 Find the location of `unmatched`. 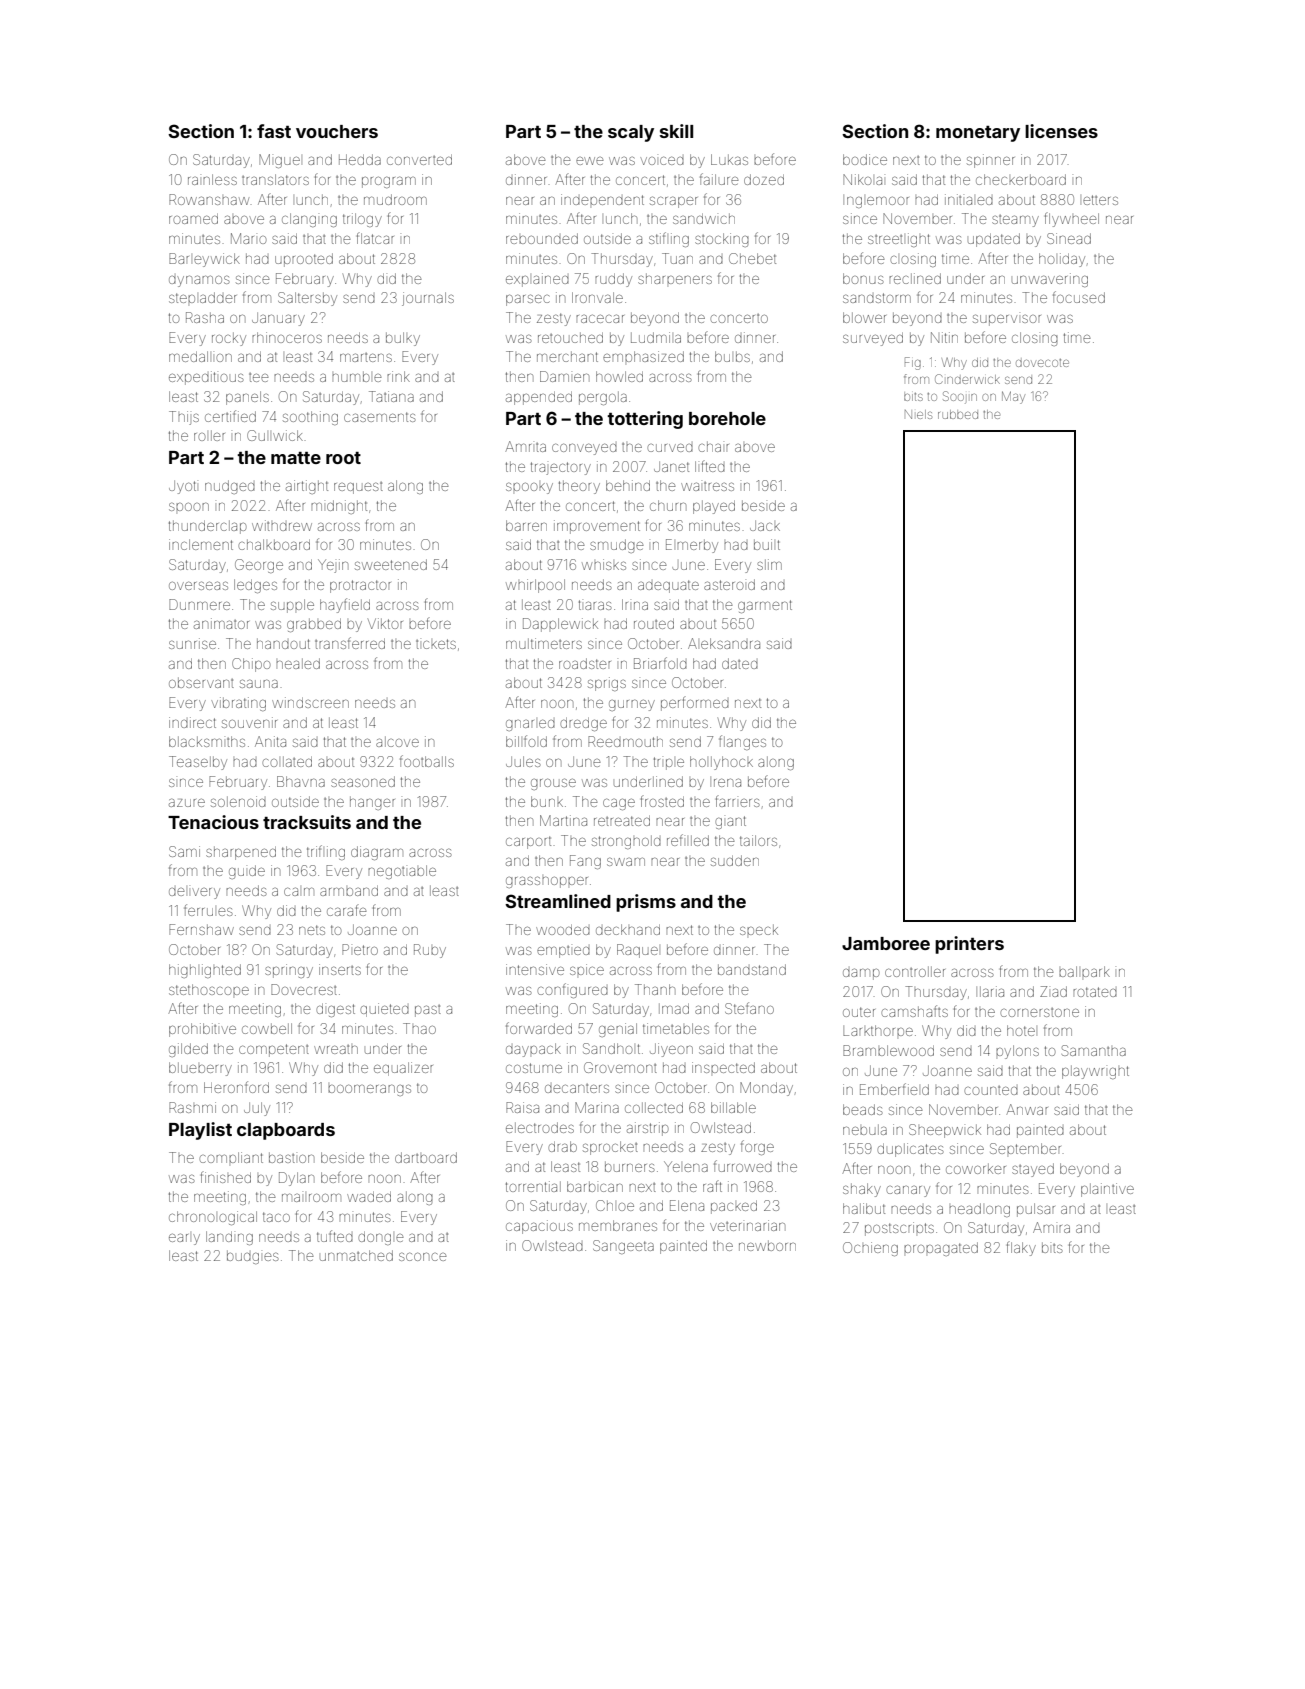

unmatched is located at coordinates (356, 1255).
